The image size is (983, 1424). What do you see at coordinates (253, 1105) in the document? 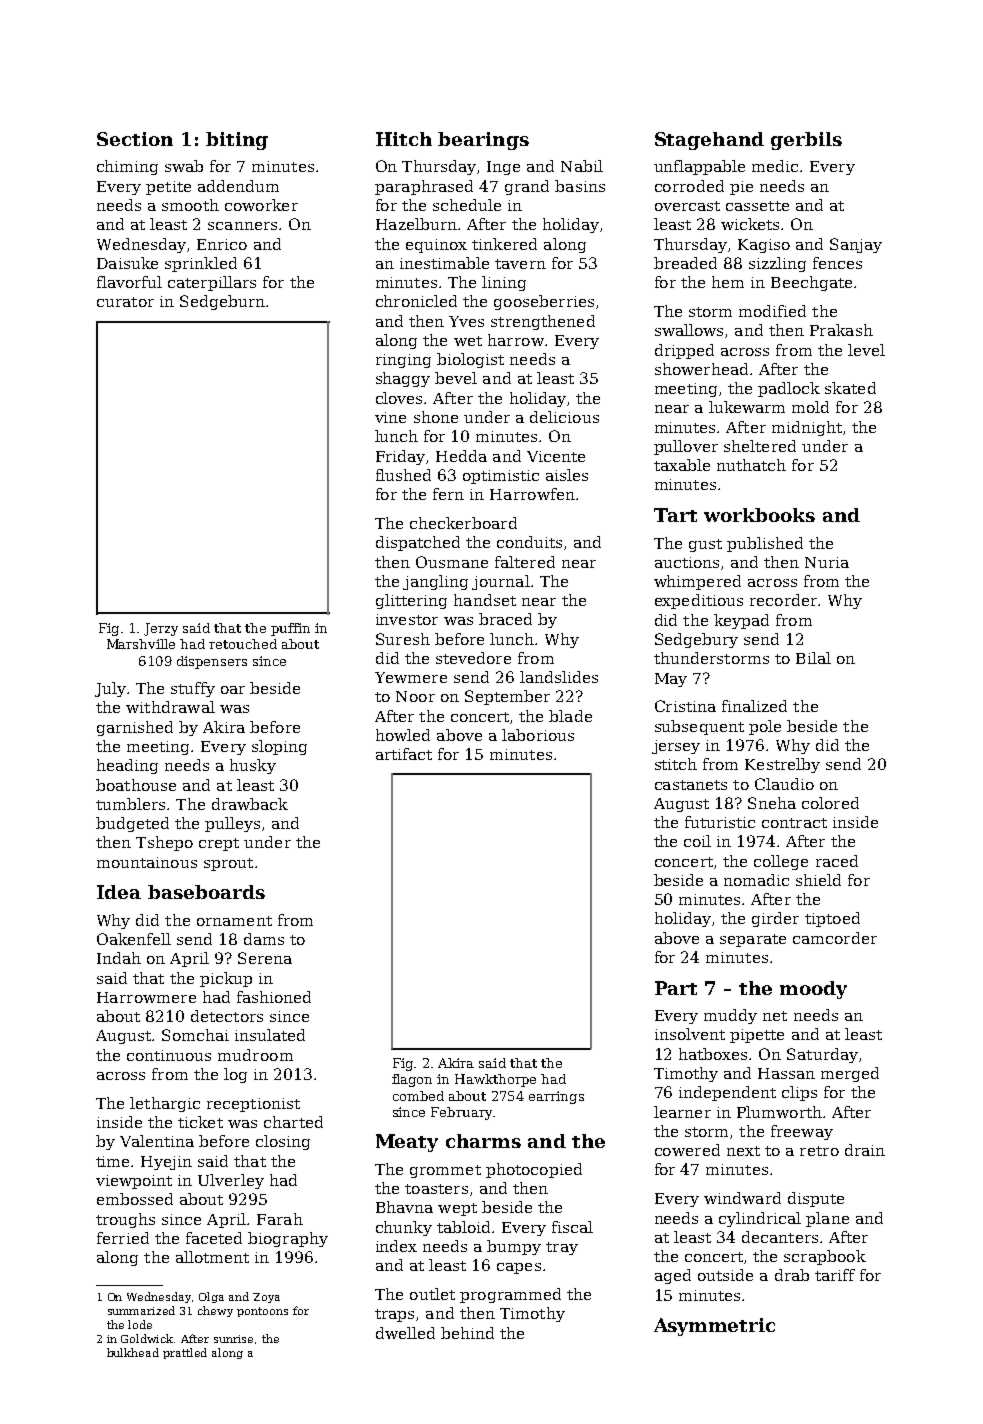
I see `receptionist` at bounding box center [253, 1105].
